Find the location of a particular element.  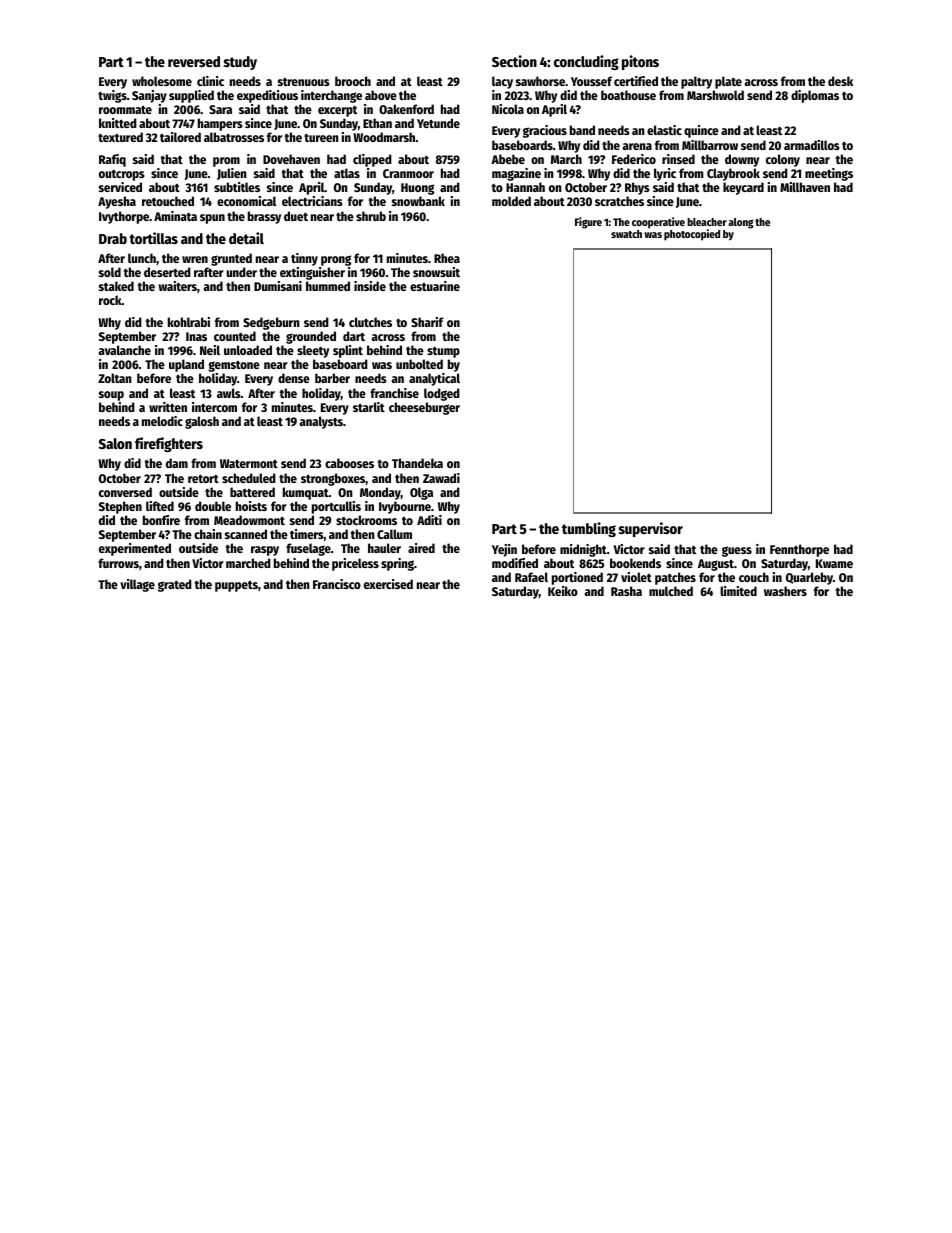

reversed is located at coordinates (194, 61).
